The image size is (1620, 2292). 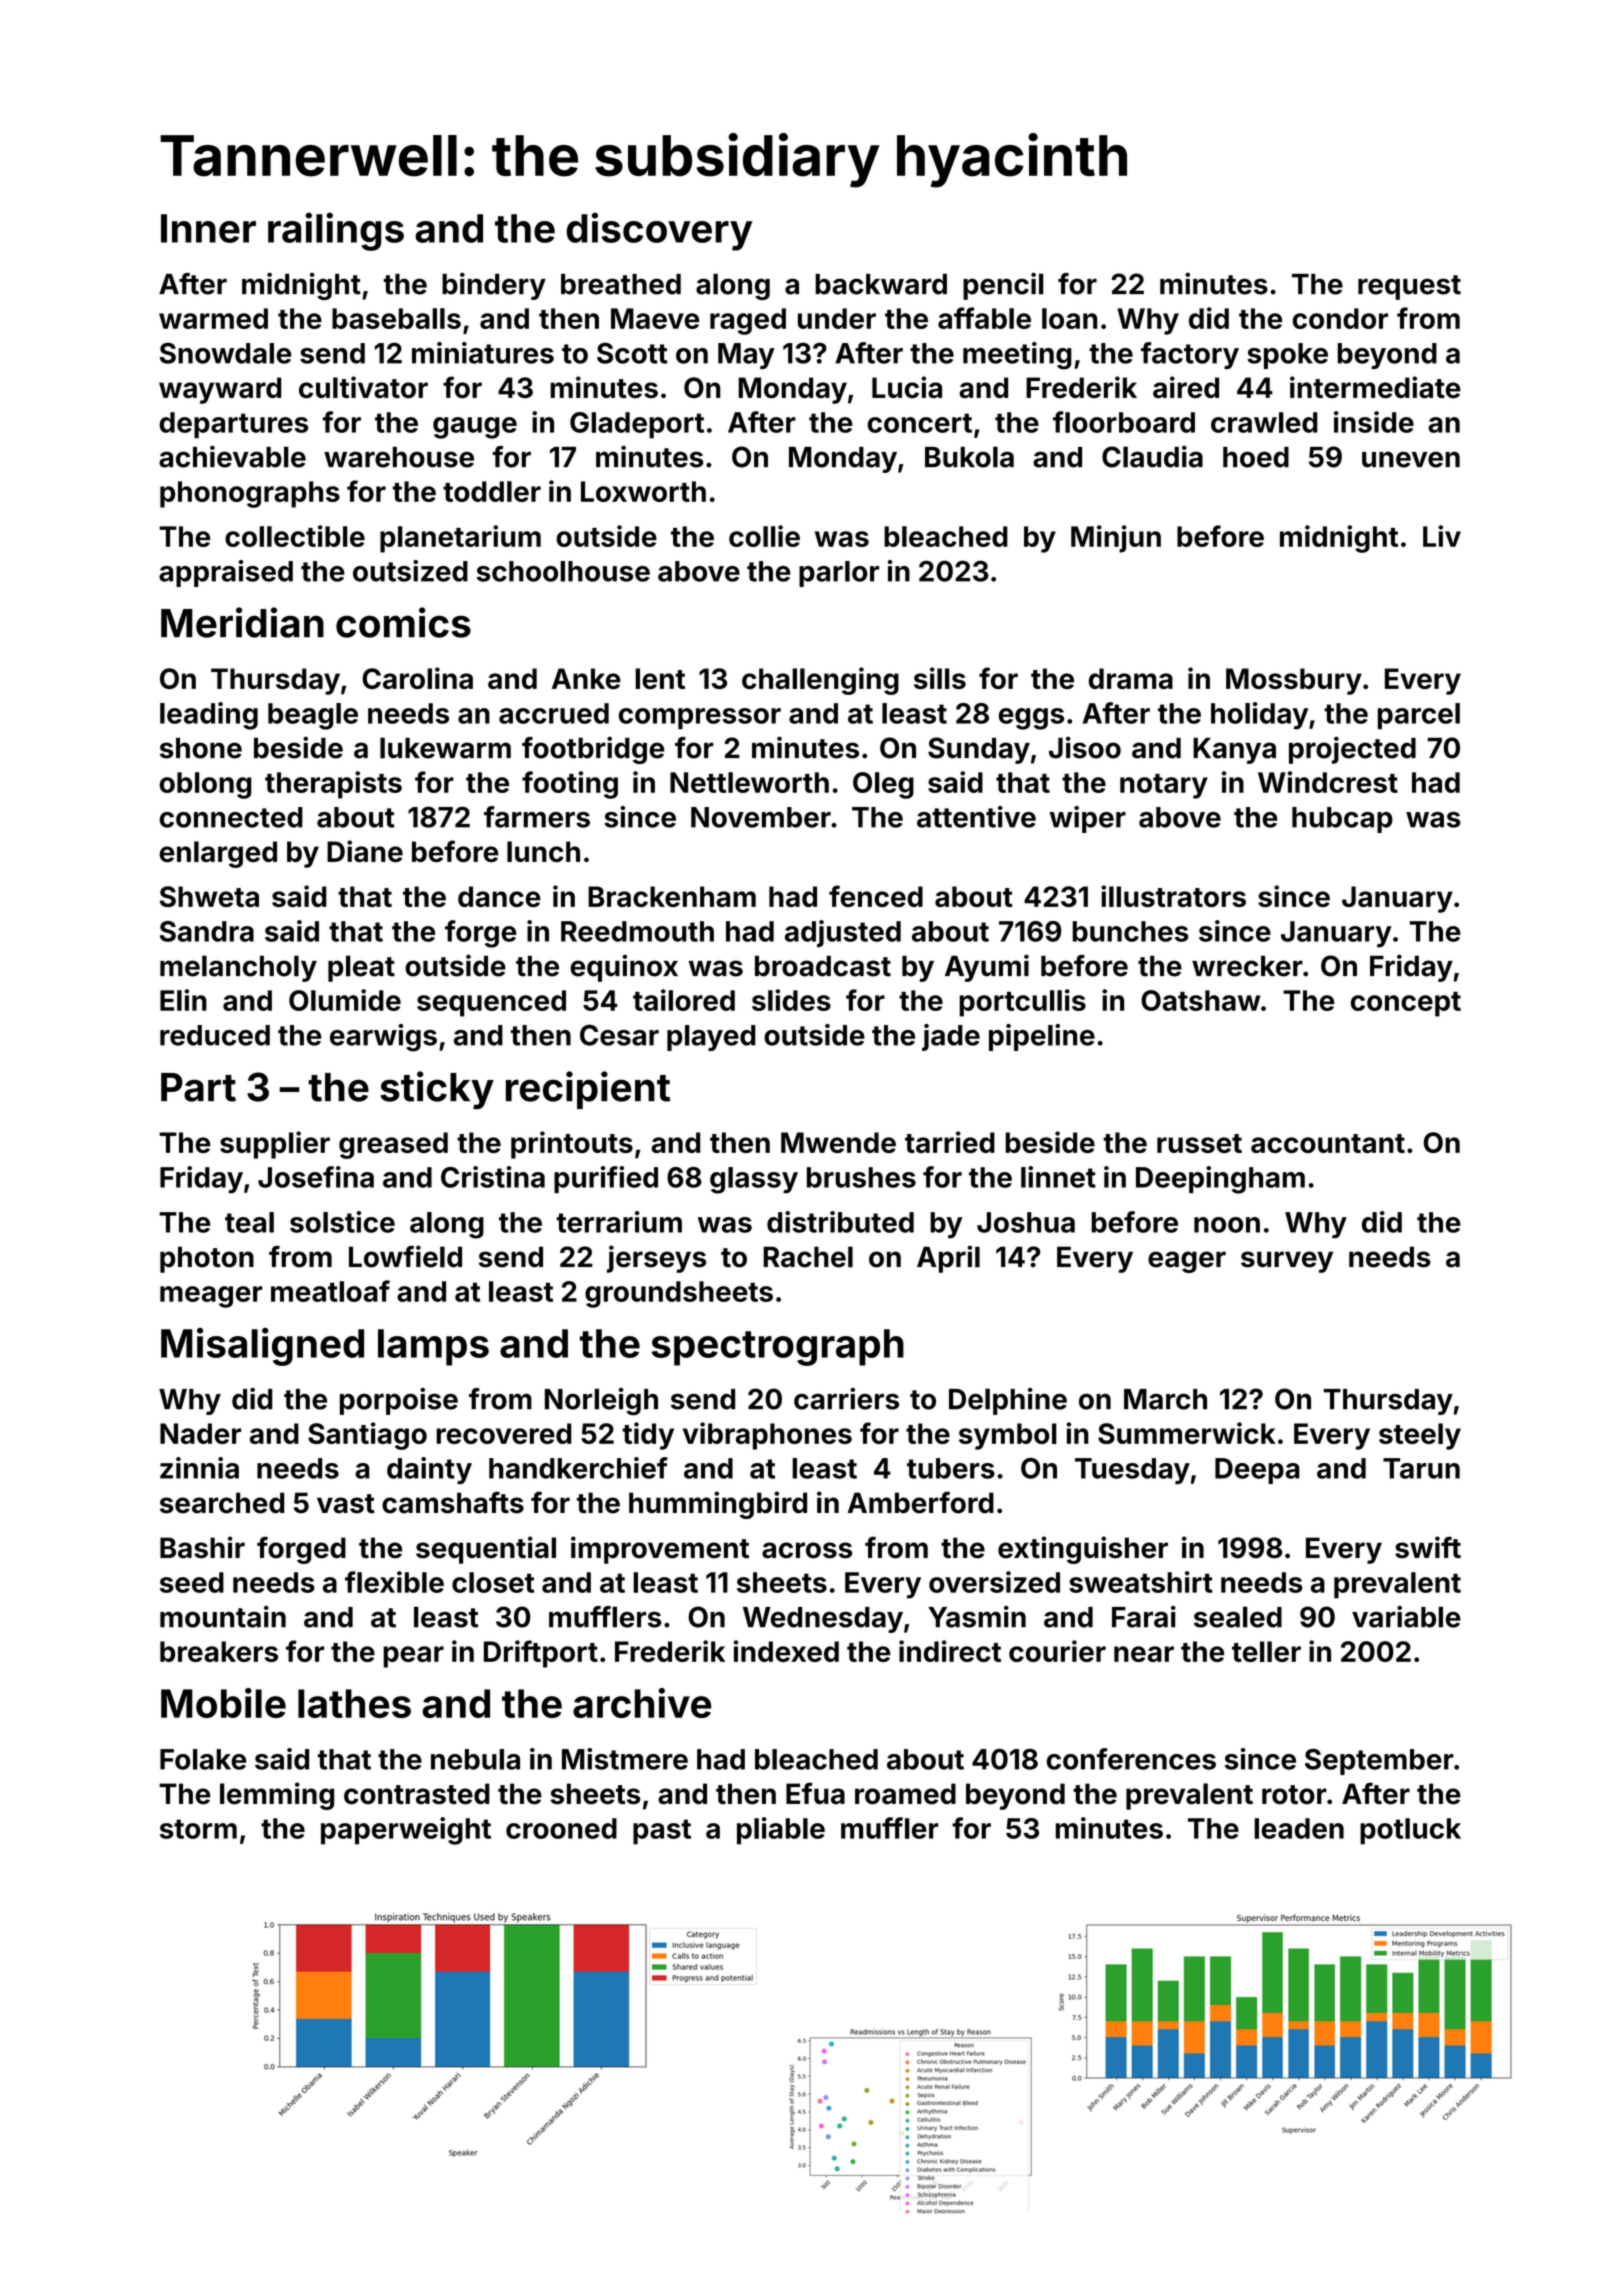 I want to click on comics, so click(x=403, y=622).
